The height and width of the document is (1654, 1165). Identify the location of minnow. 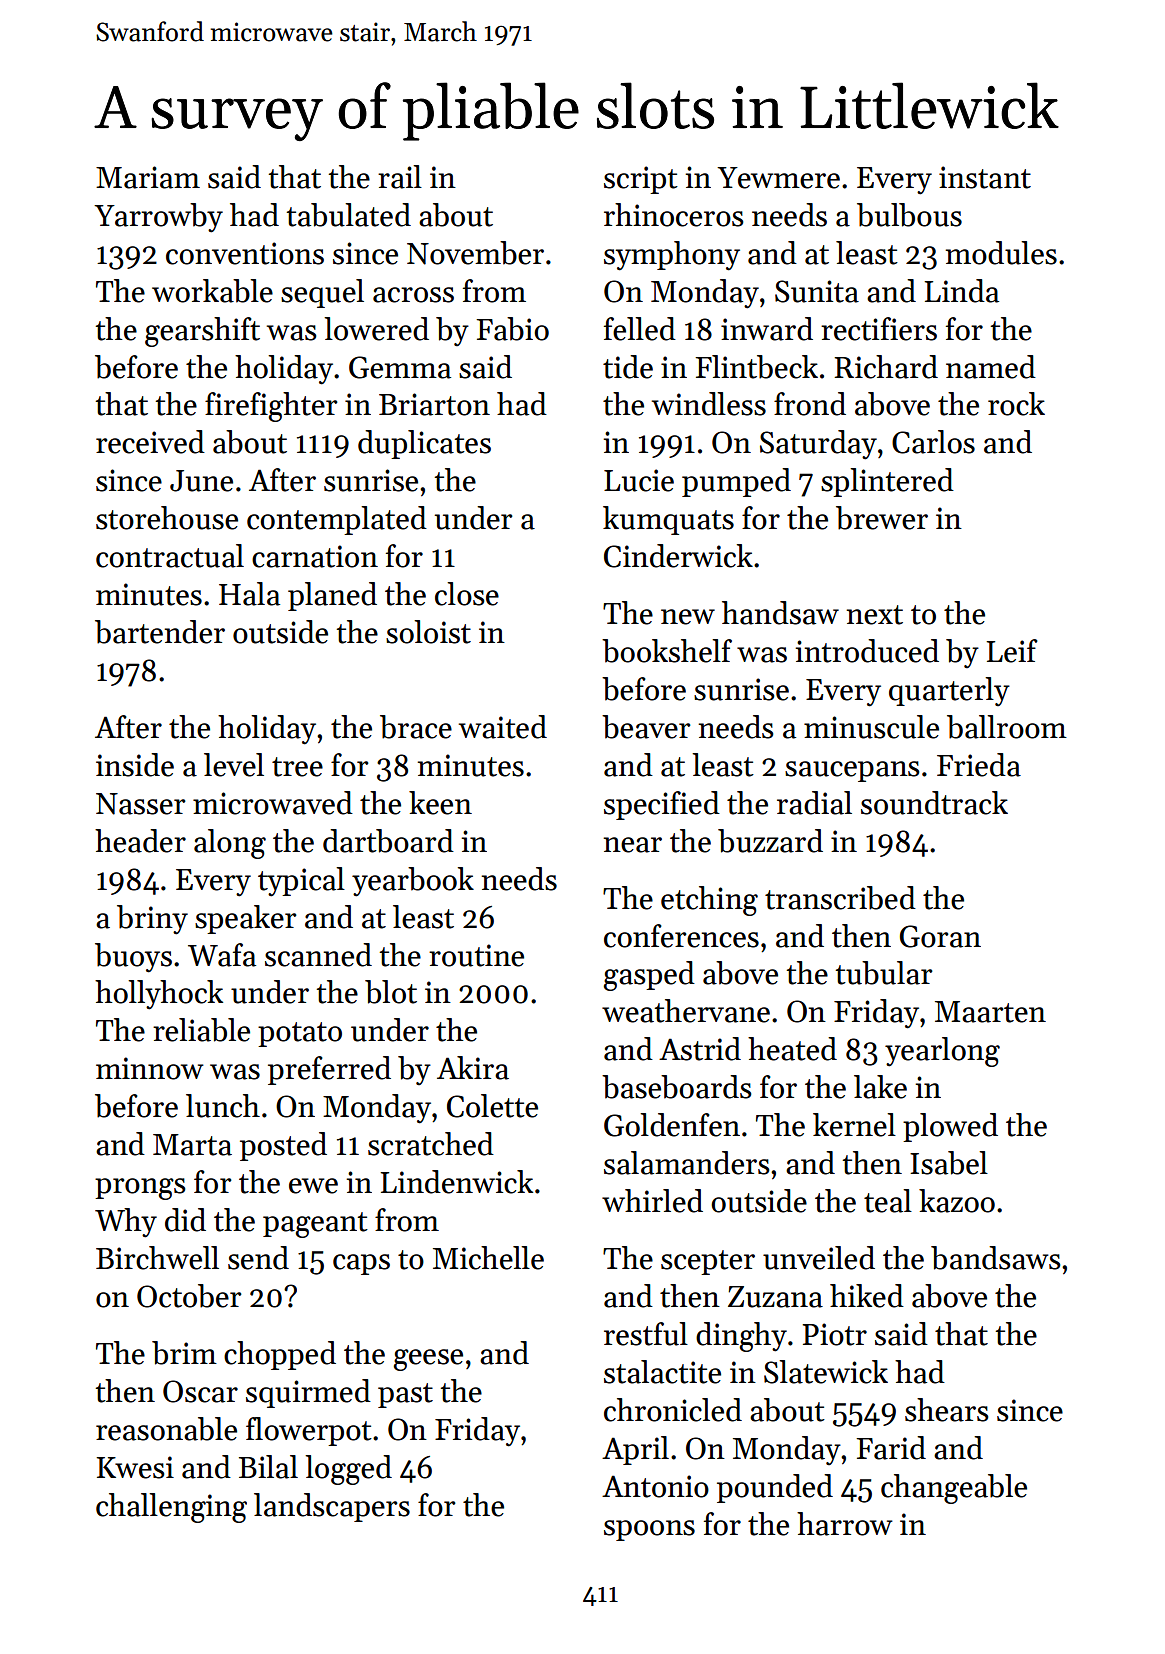
(150, 1068).
